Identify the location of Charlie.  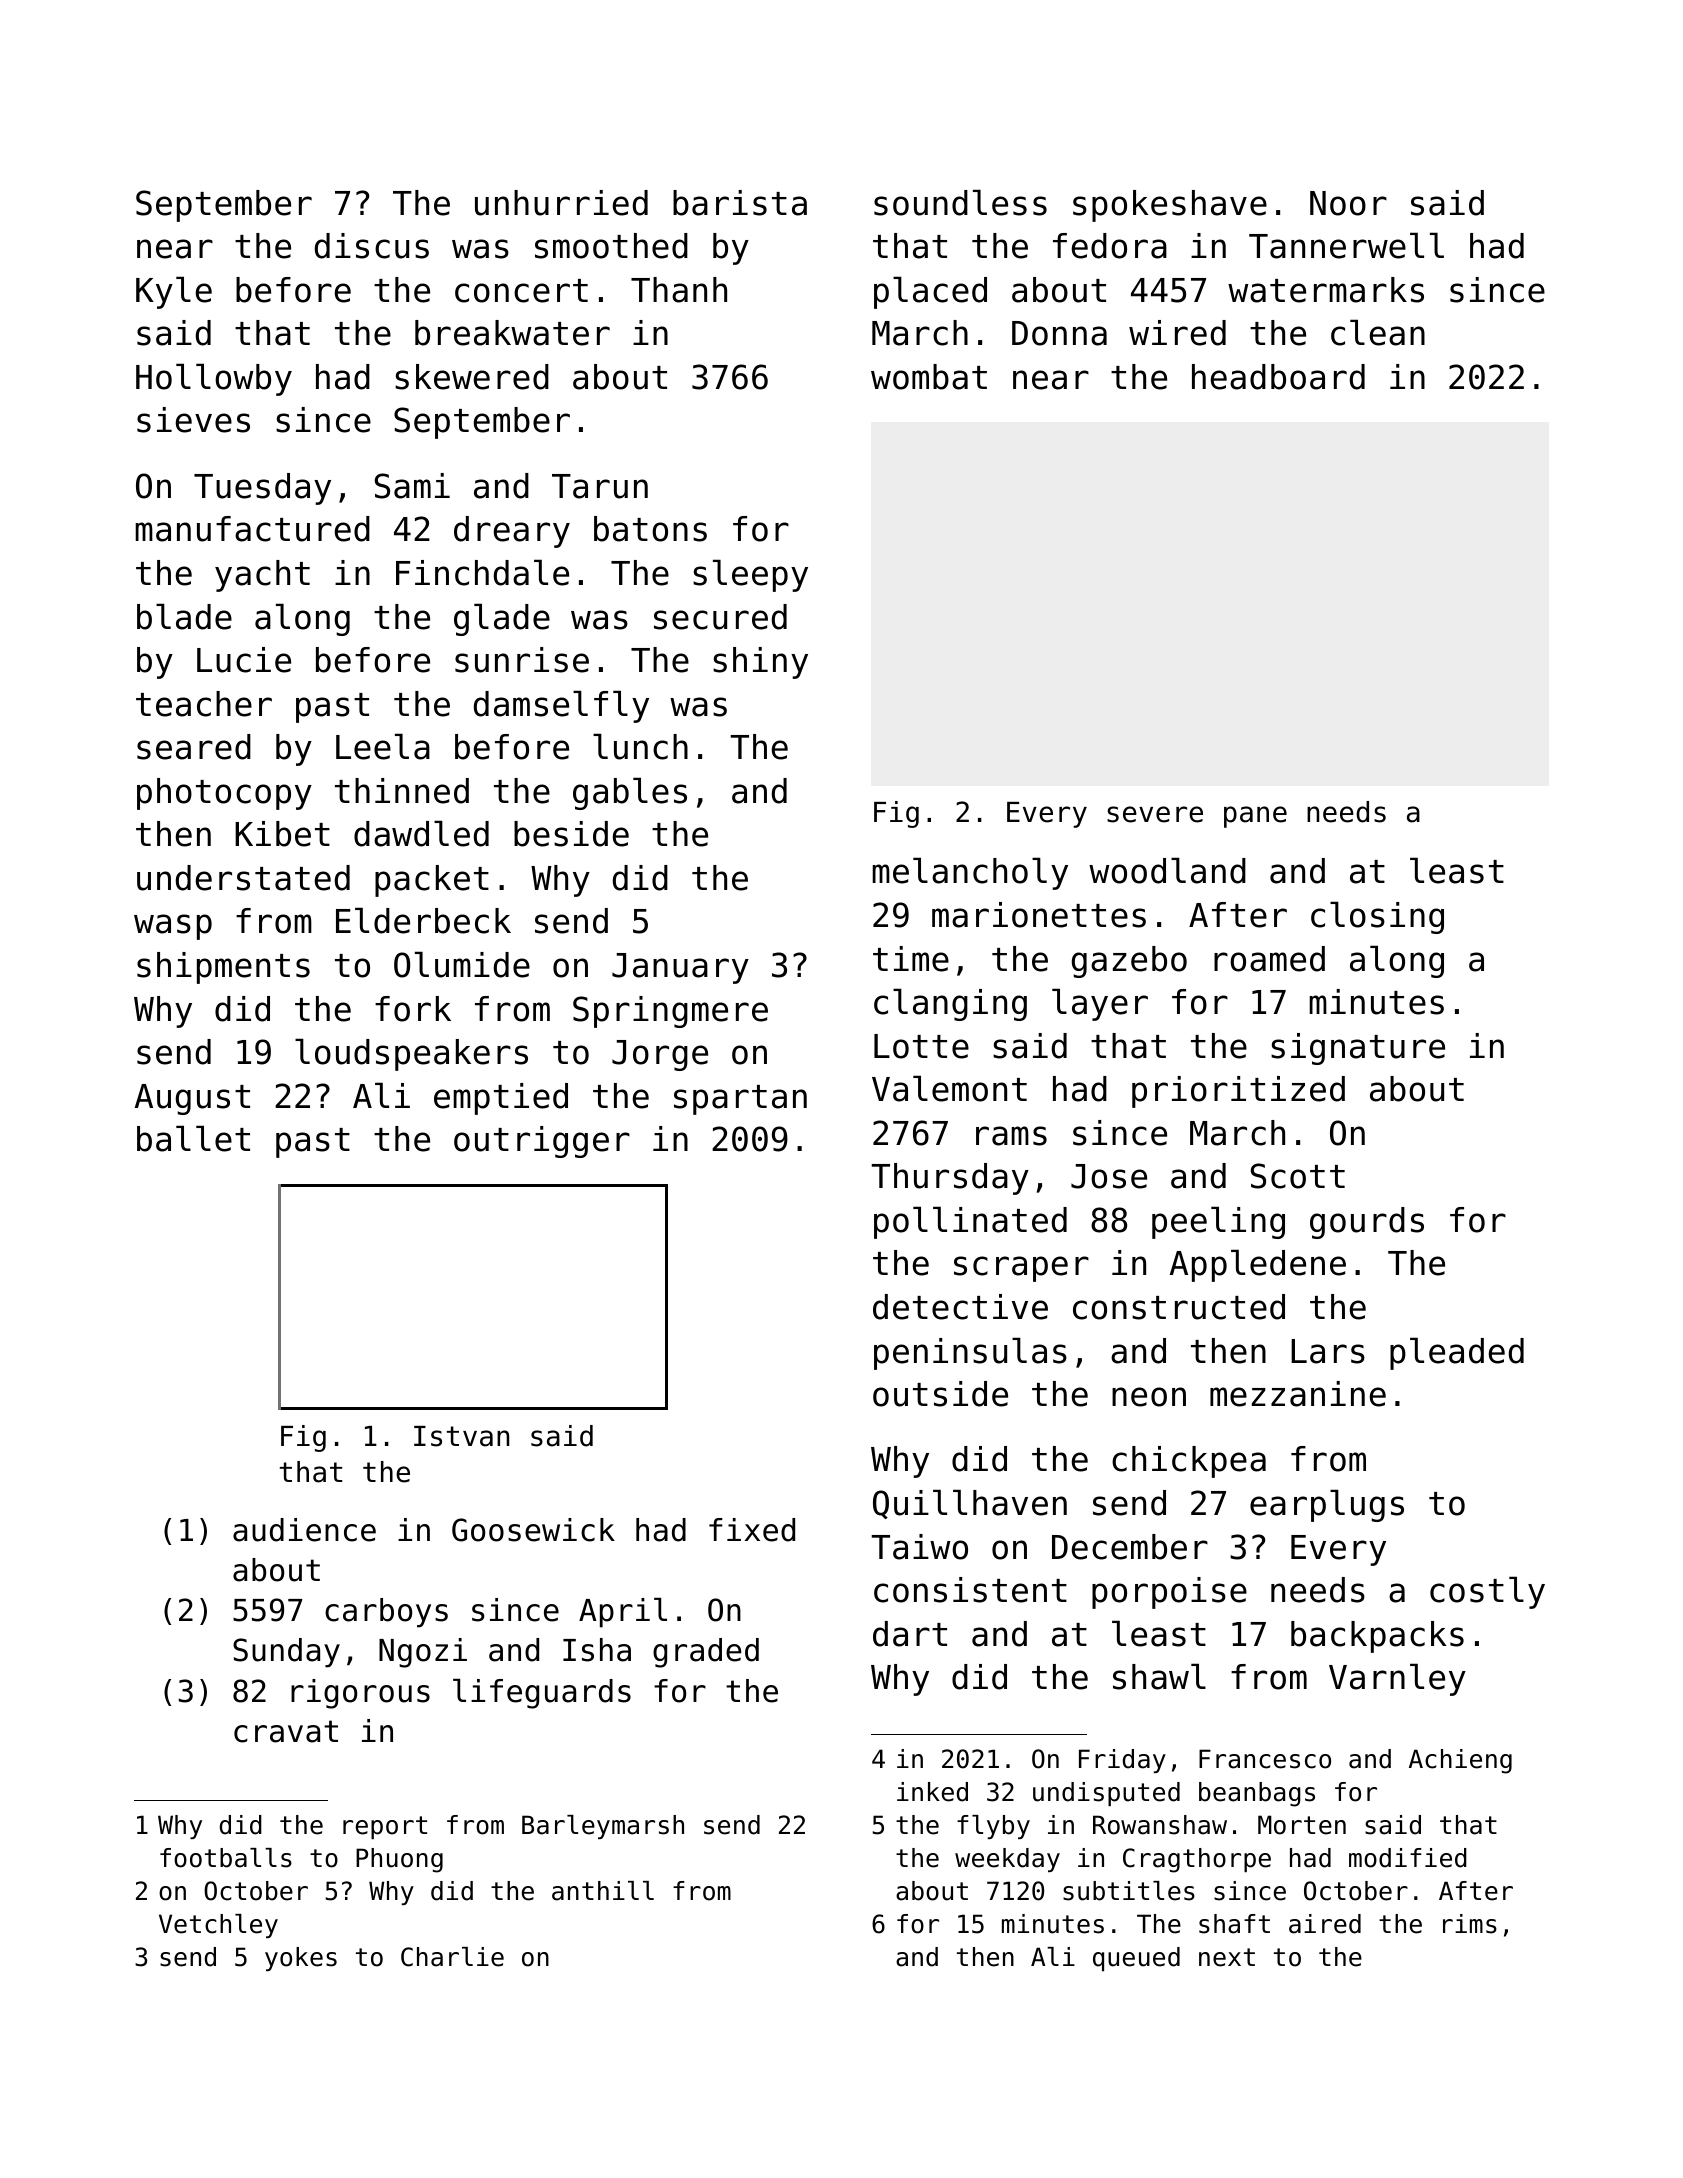
(452, 1957).
